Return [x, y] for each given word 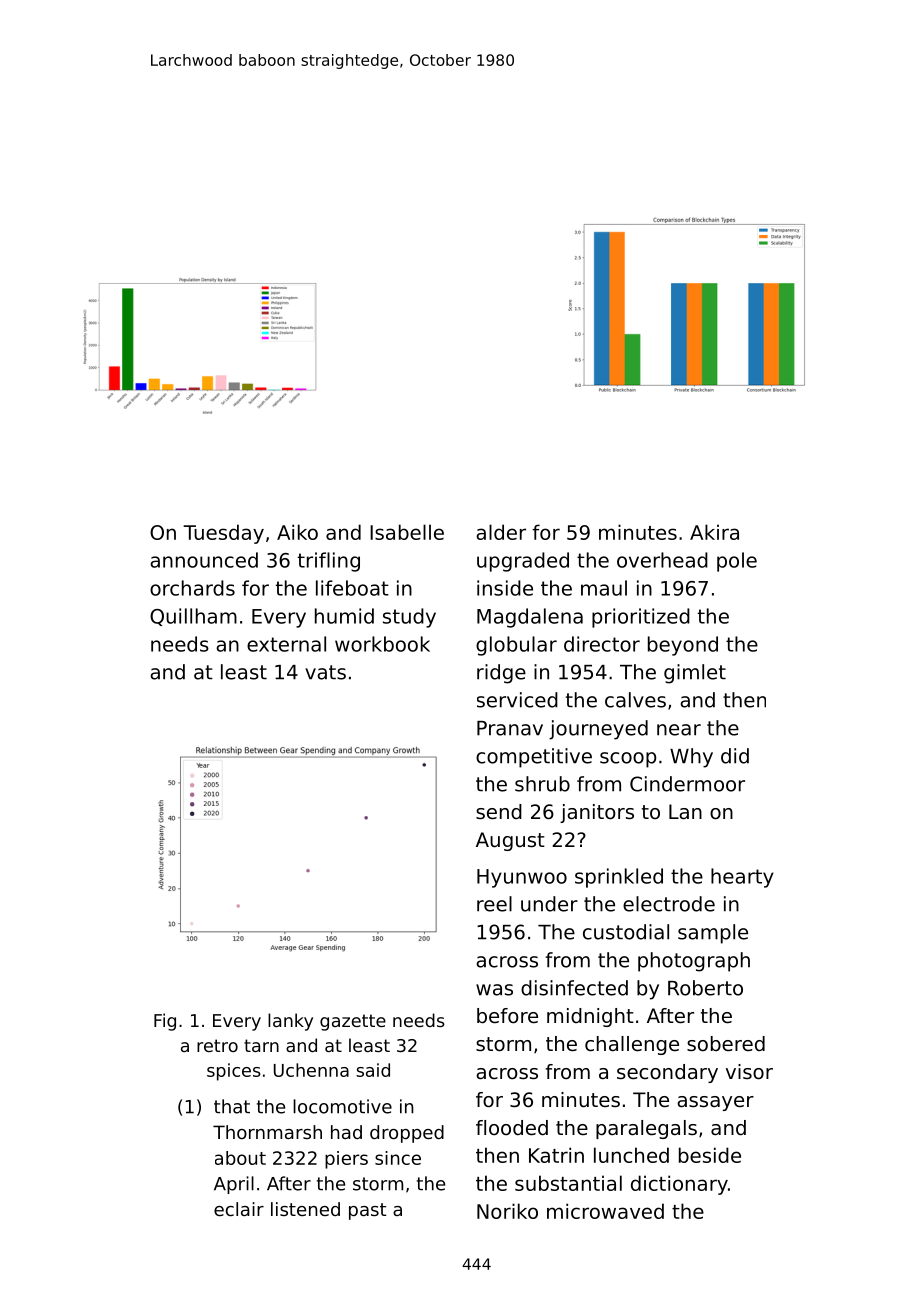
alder [501, 532]
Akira [714, 532]
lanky [290, 1022]
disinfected [574, 988]
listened [305, 1209]
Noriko [507, 1211]
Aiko [297, 532]
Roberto [705, 988]
